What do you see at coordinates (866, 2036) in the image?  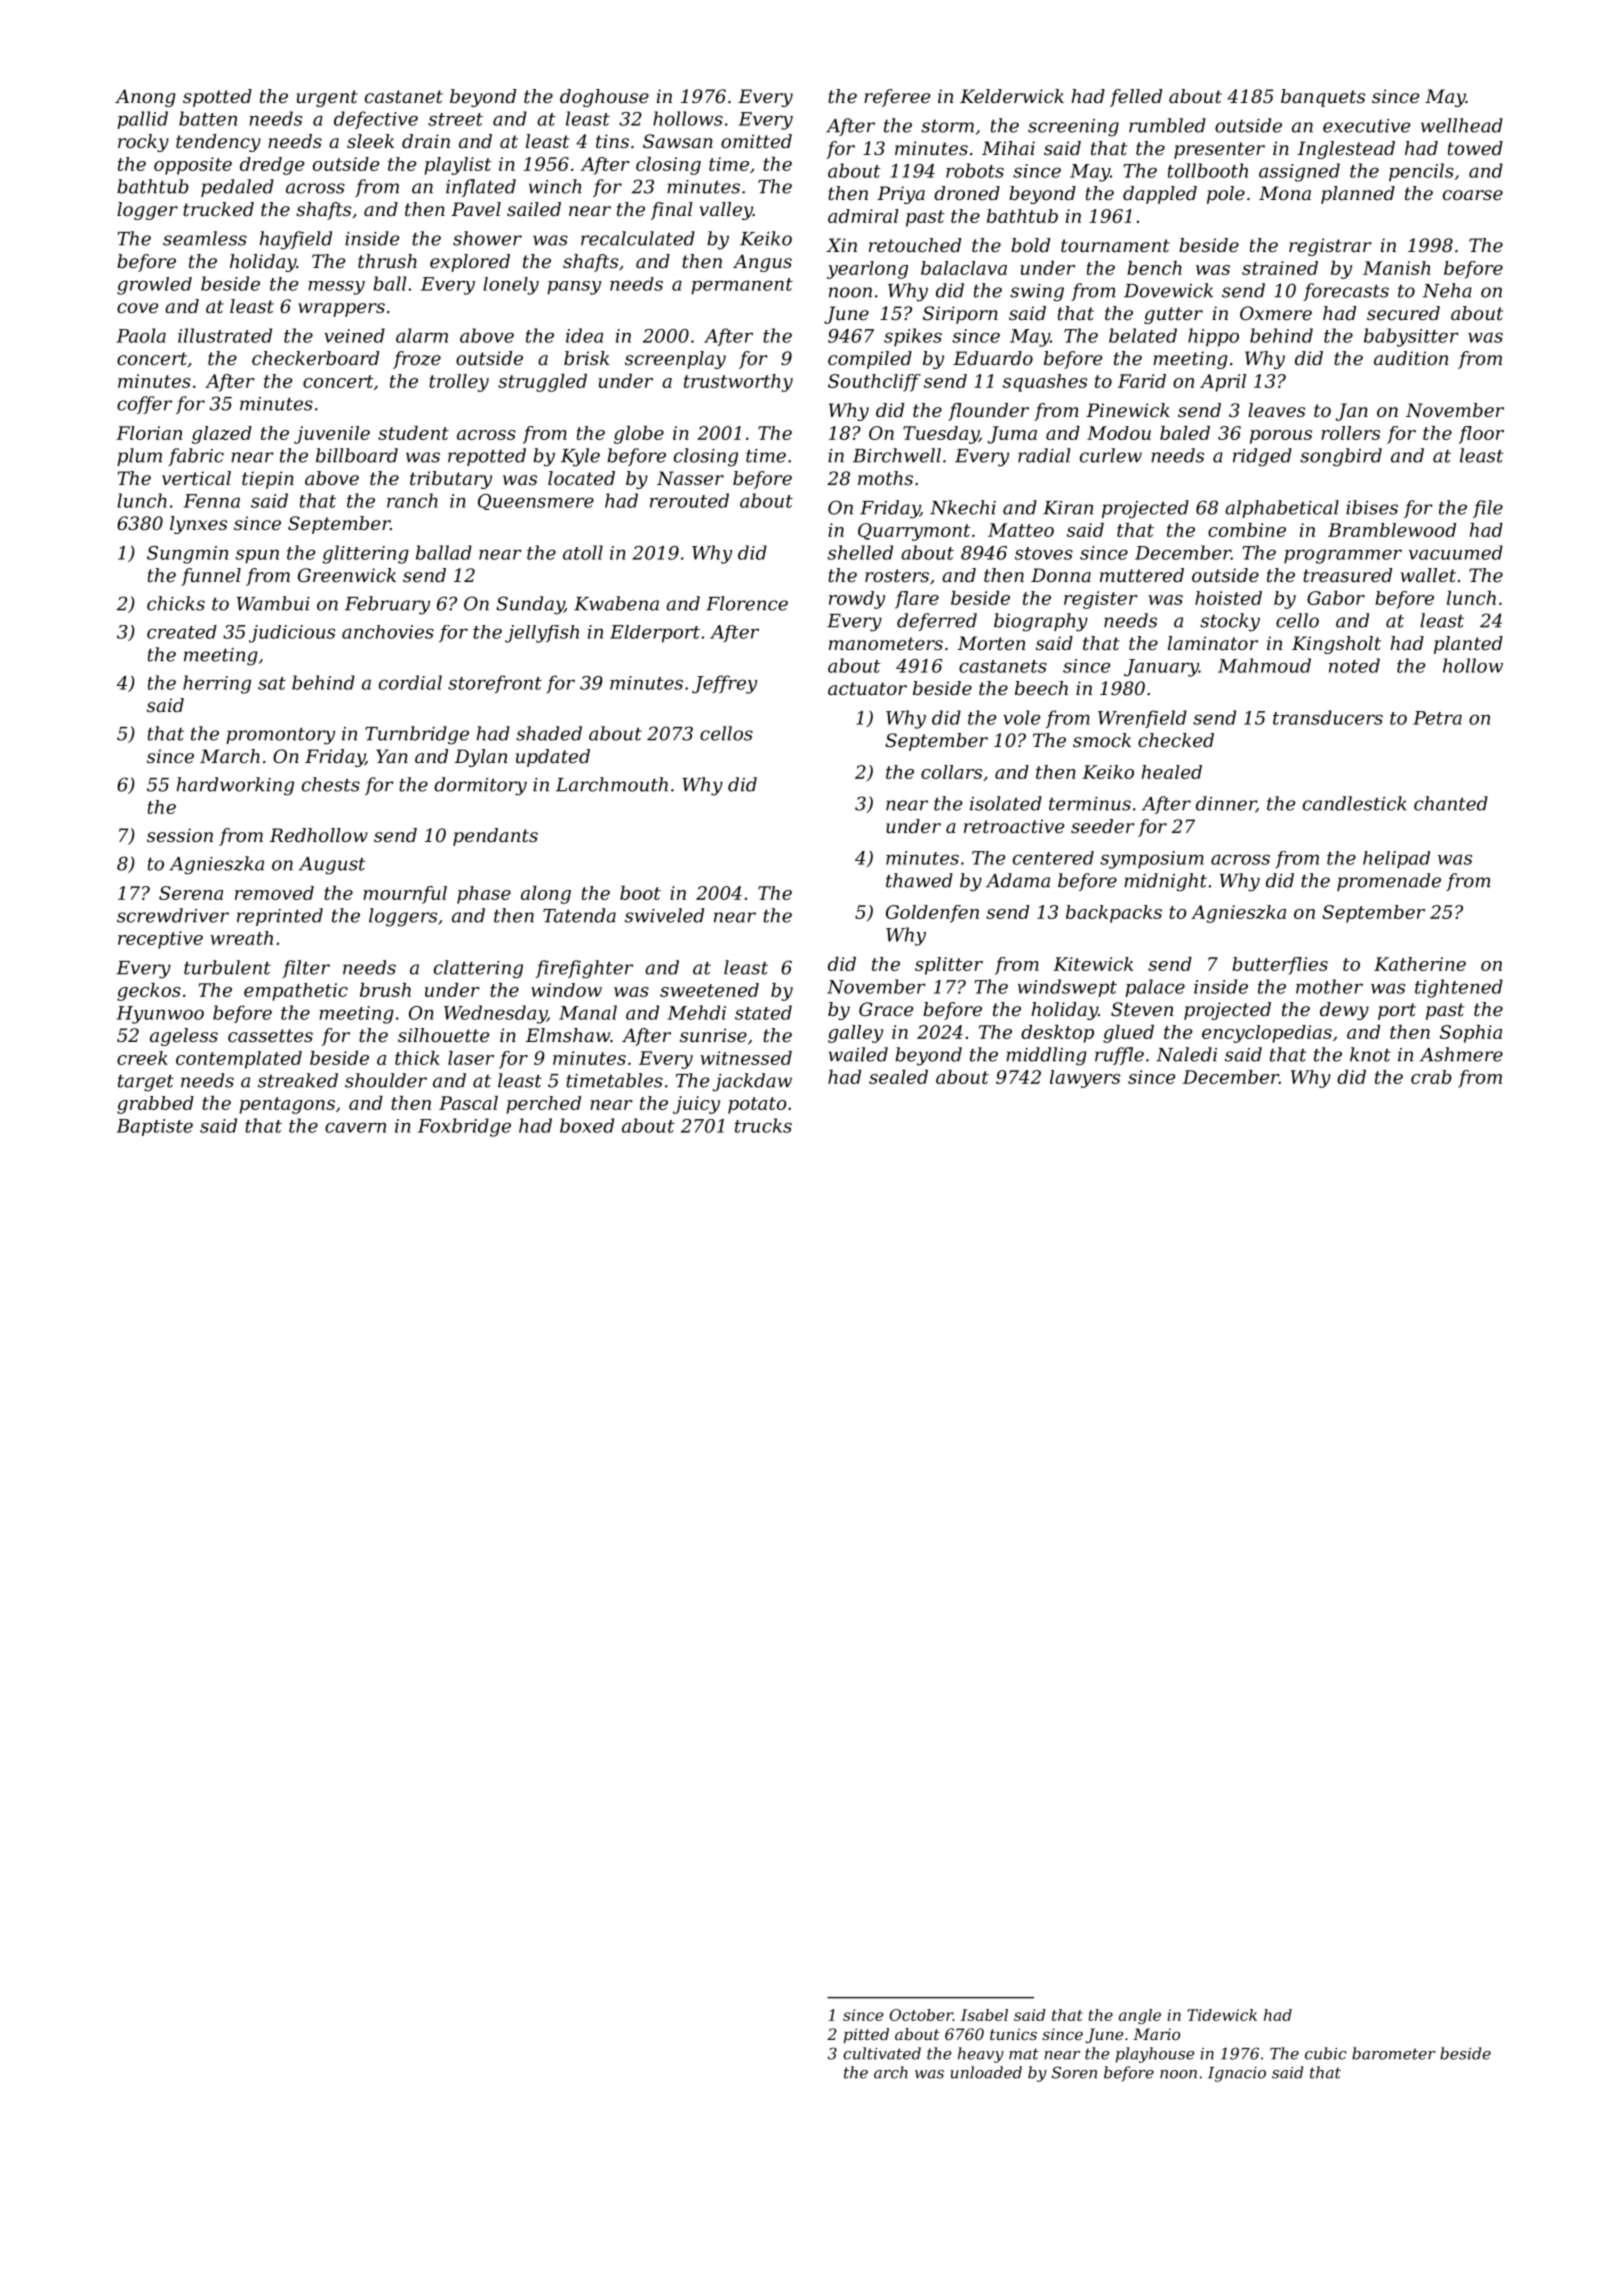 I see `pitted` at bounding box center [866, 2036].
